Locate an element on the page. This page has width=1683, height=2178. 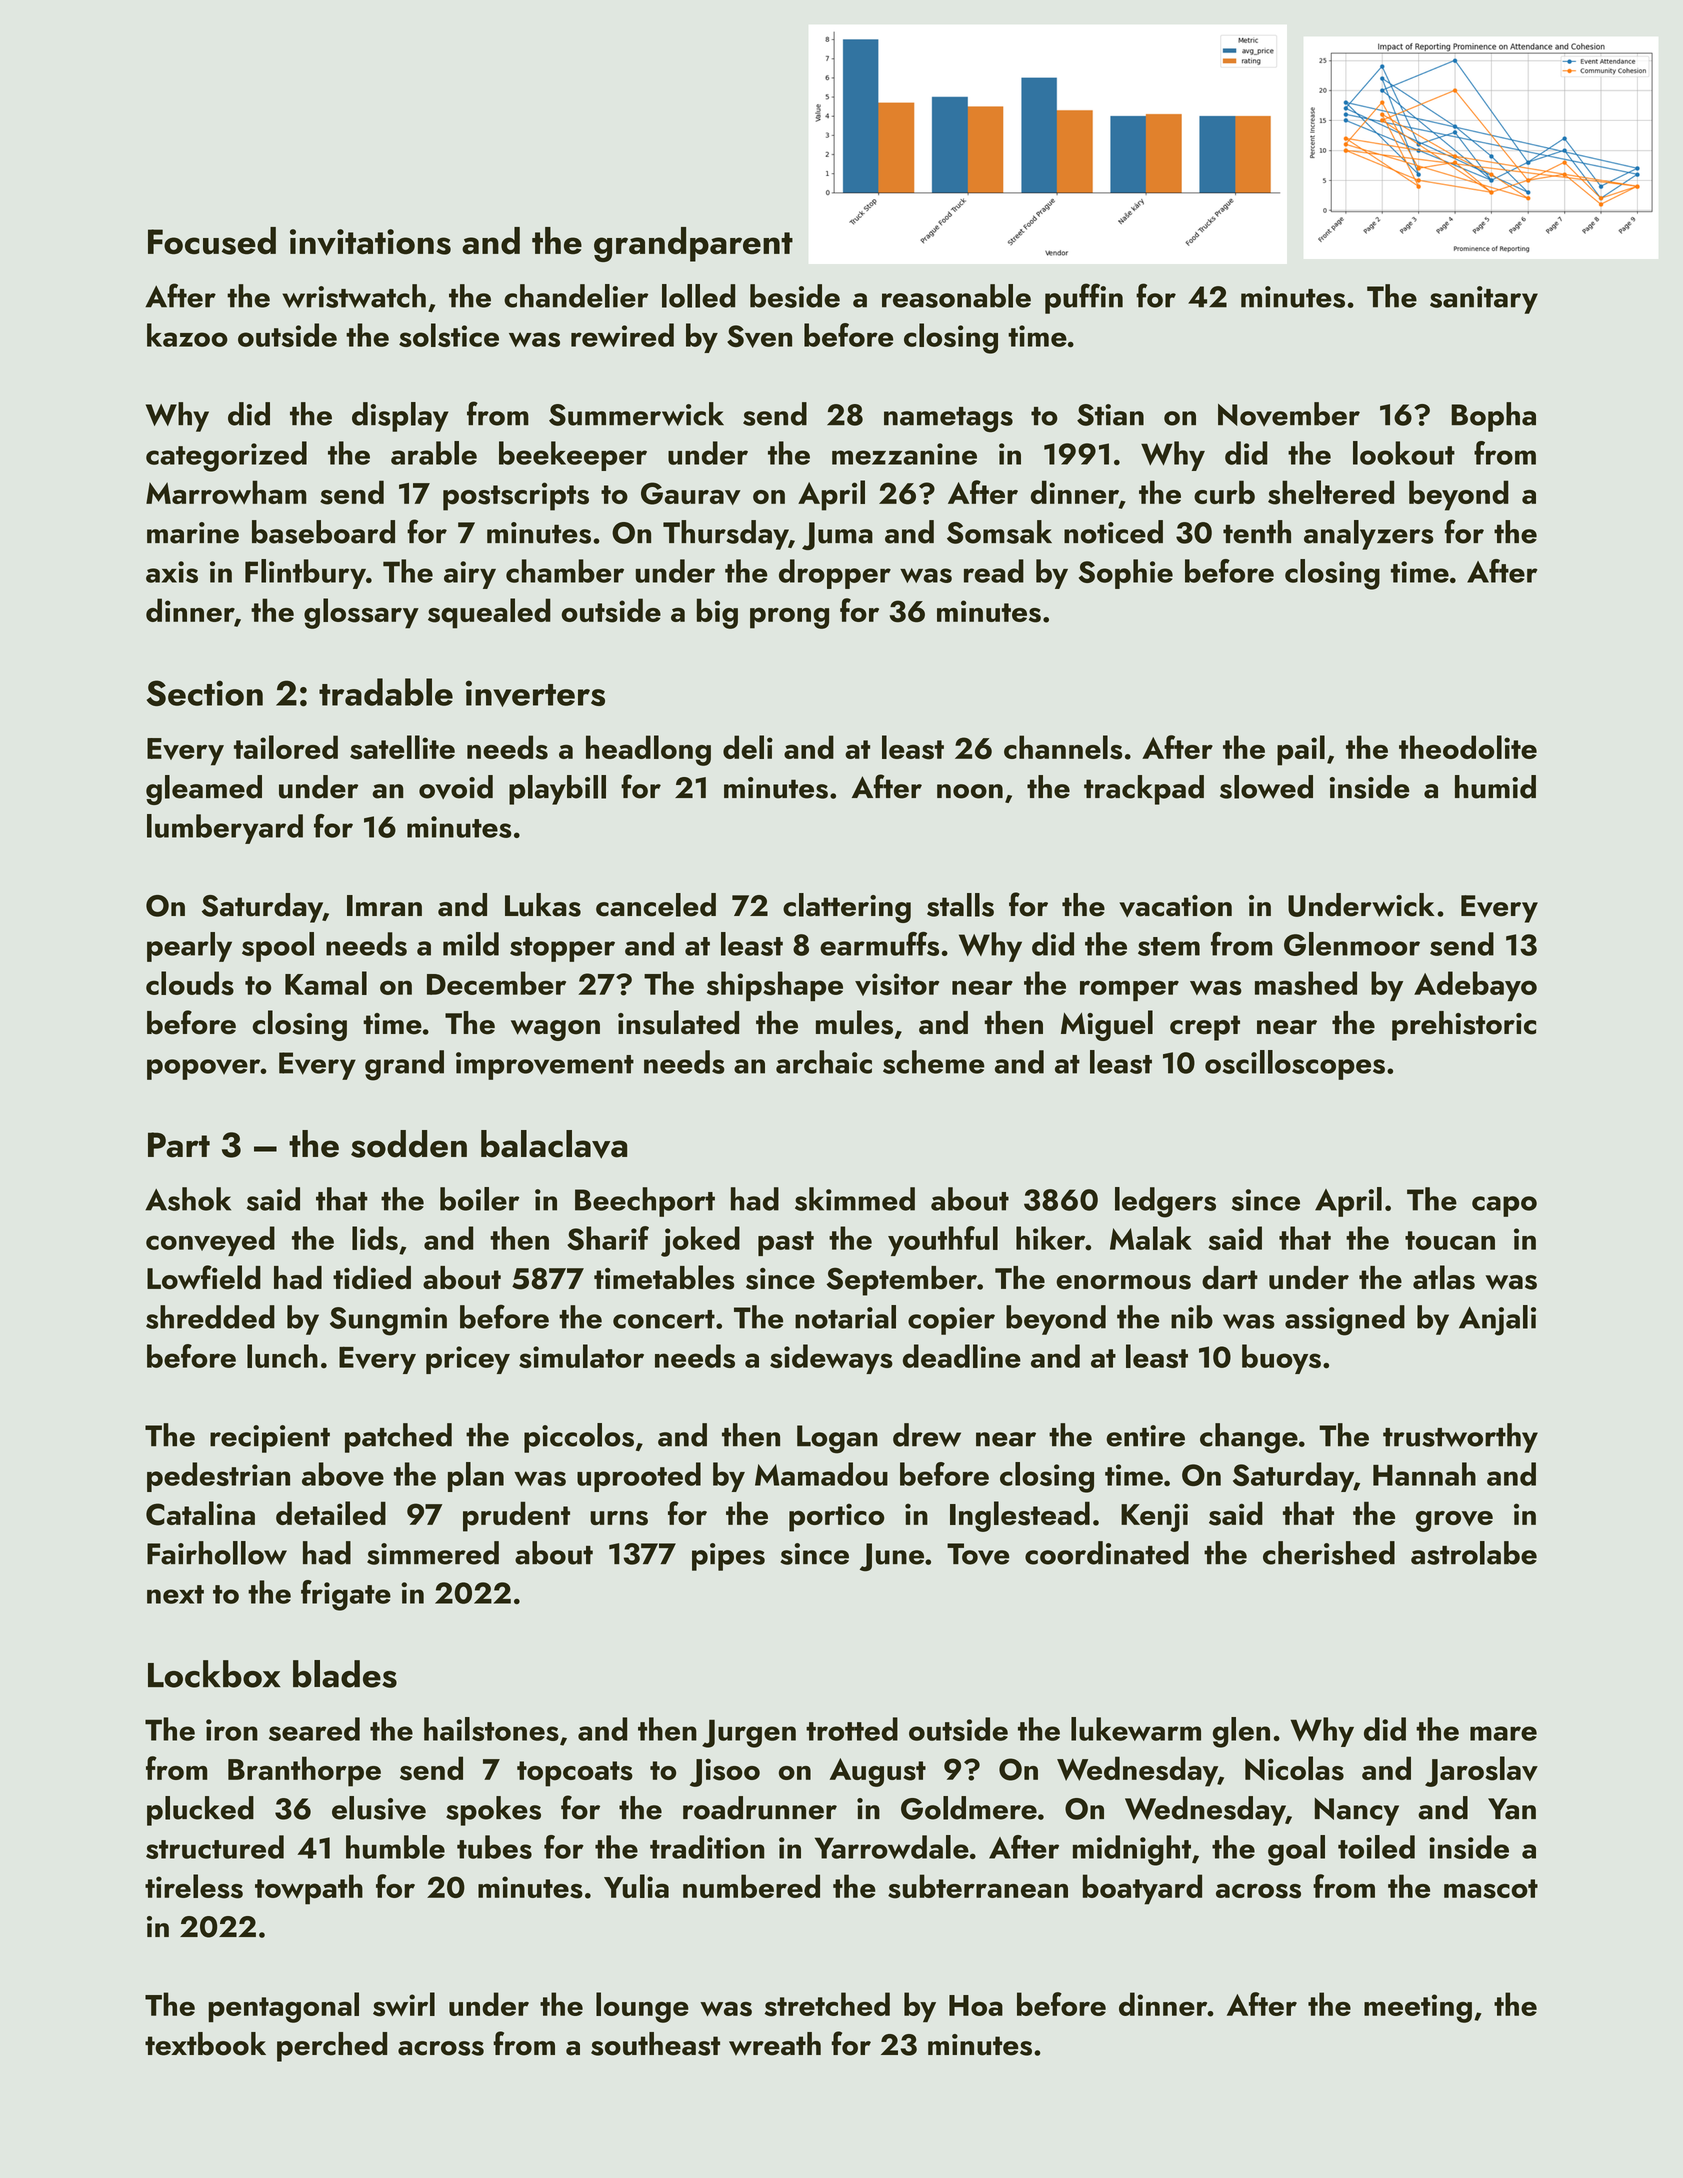
Jisoo is located at coordinates (725, 1772).
